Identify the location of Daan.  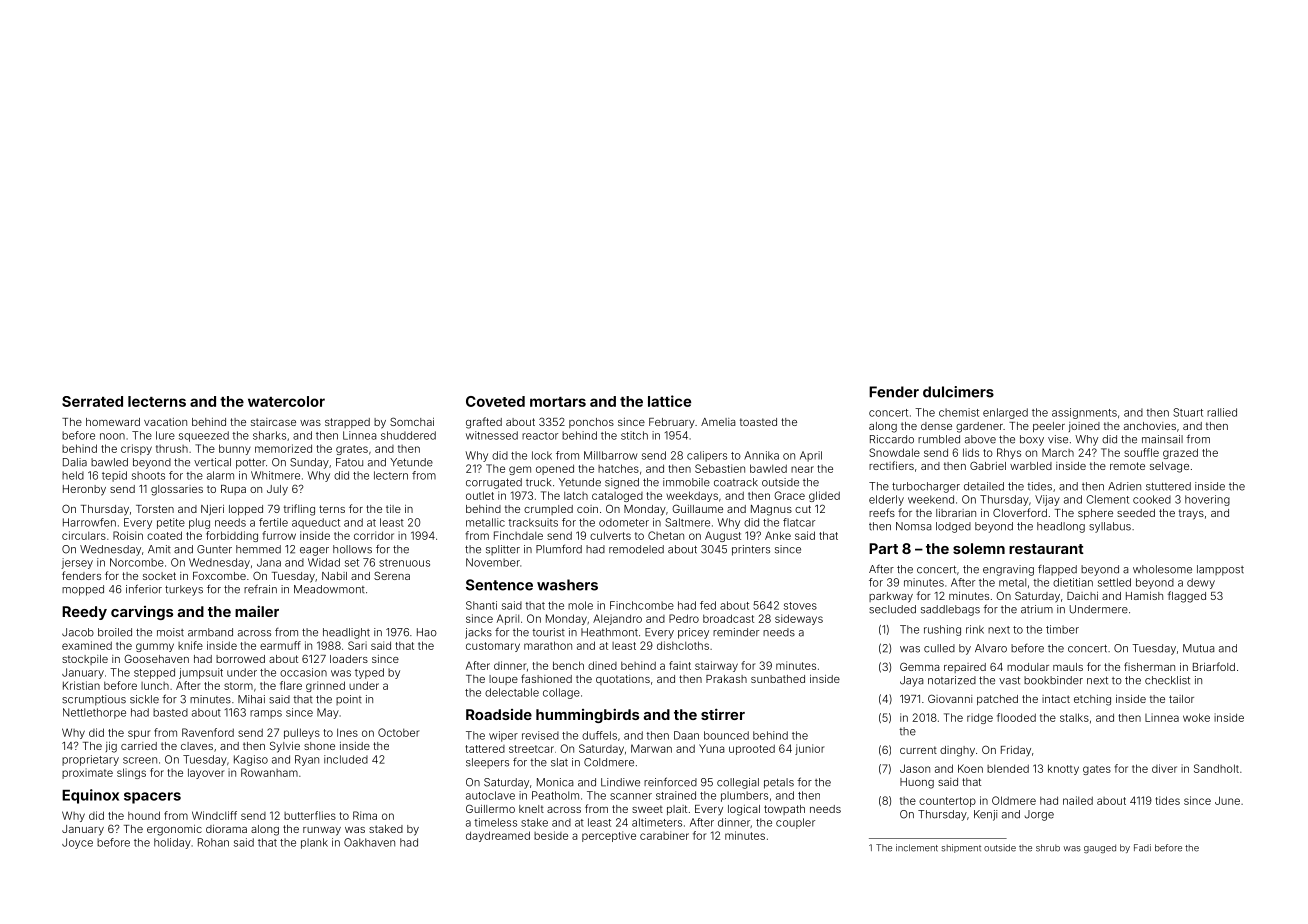
(686, 735).
